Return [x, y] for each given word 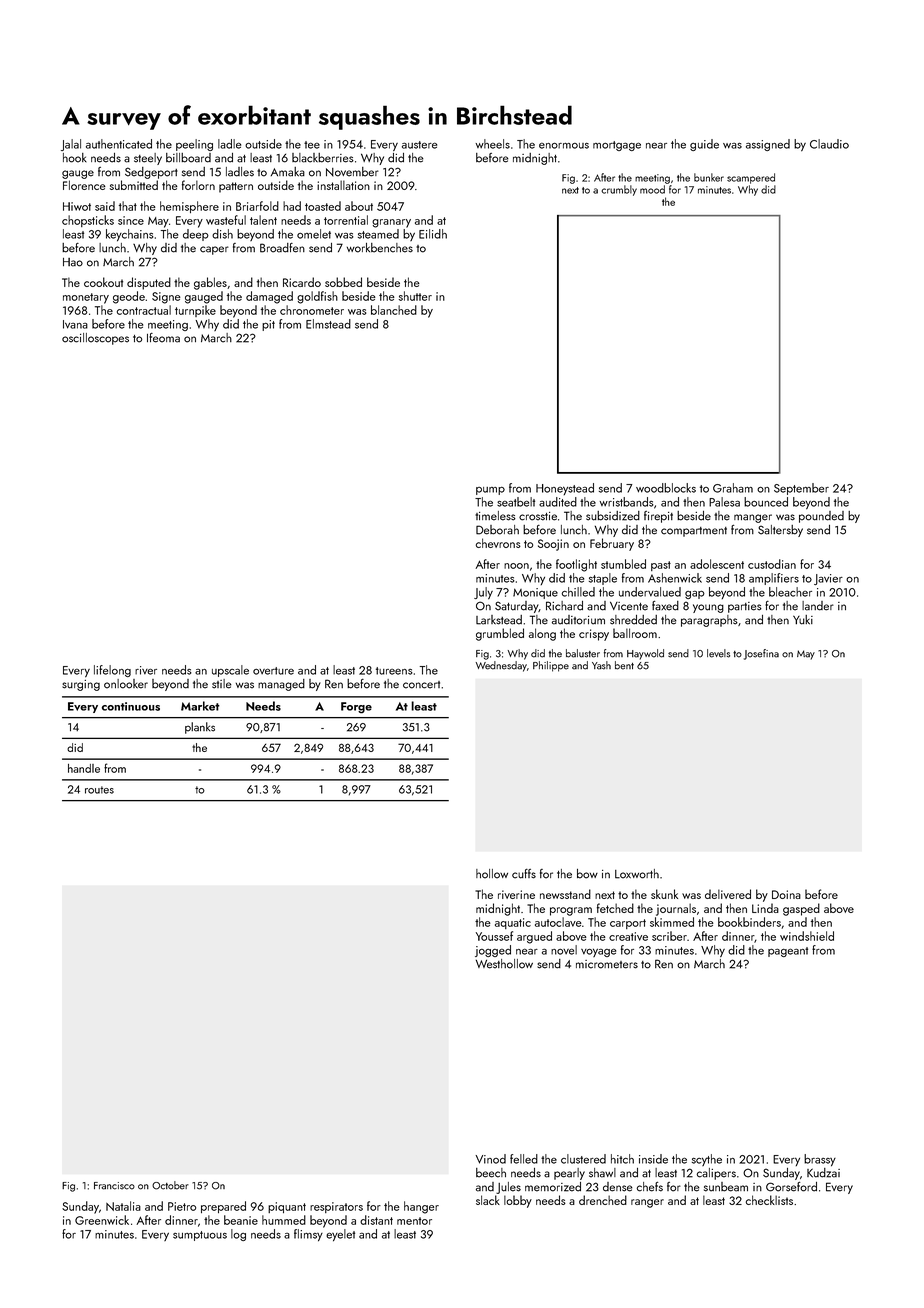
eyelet [340, 1235]
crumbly [619, 190]
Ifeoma [163, 338]
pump [490, 491]
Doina [786, 894]
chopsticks [88, 221]
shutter [415, 296]
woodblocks [666, 488]
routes [99, 790]
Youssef [494, 936]
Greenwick [102, 1220]
